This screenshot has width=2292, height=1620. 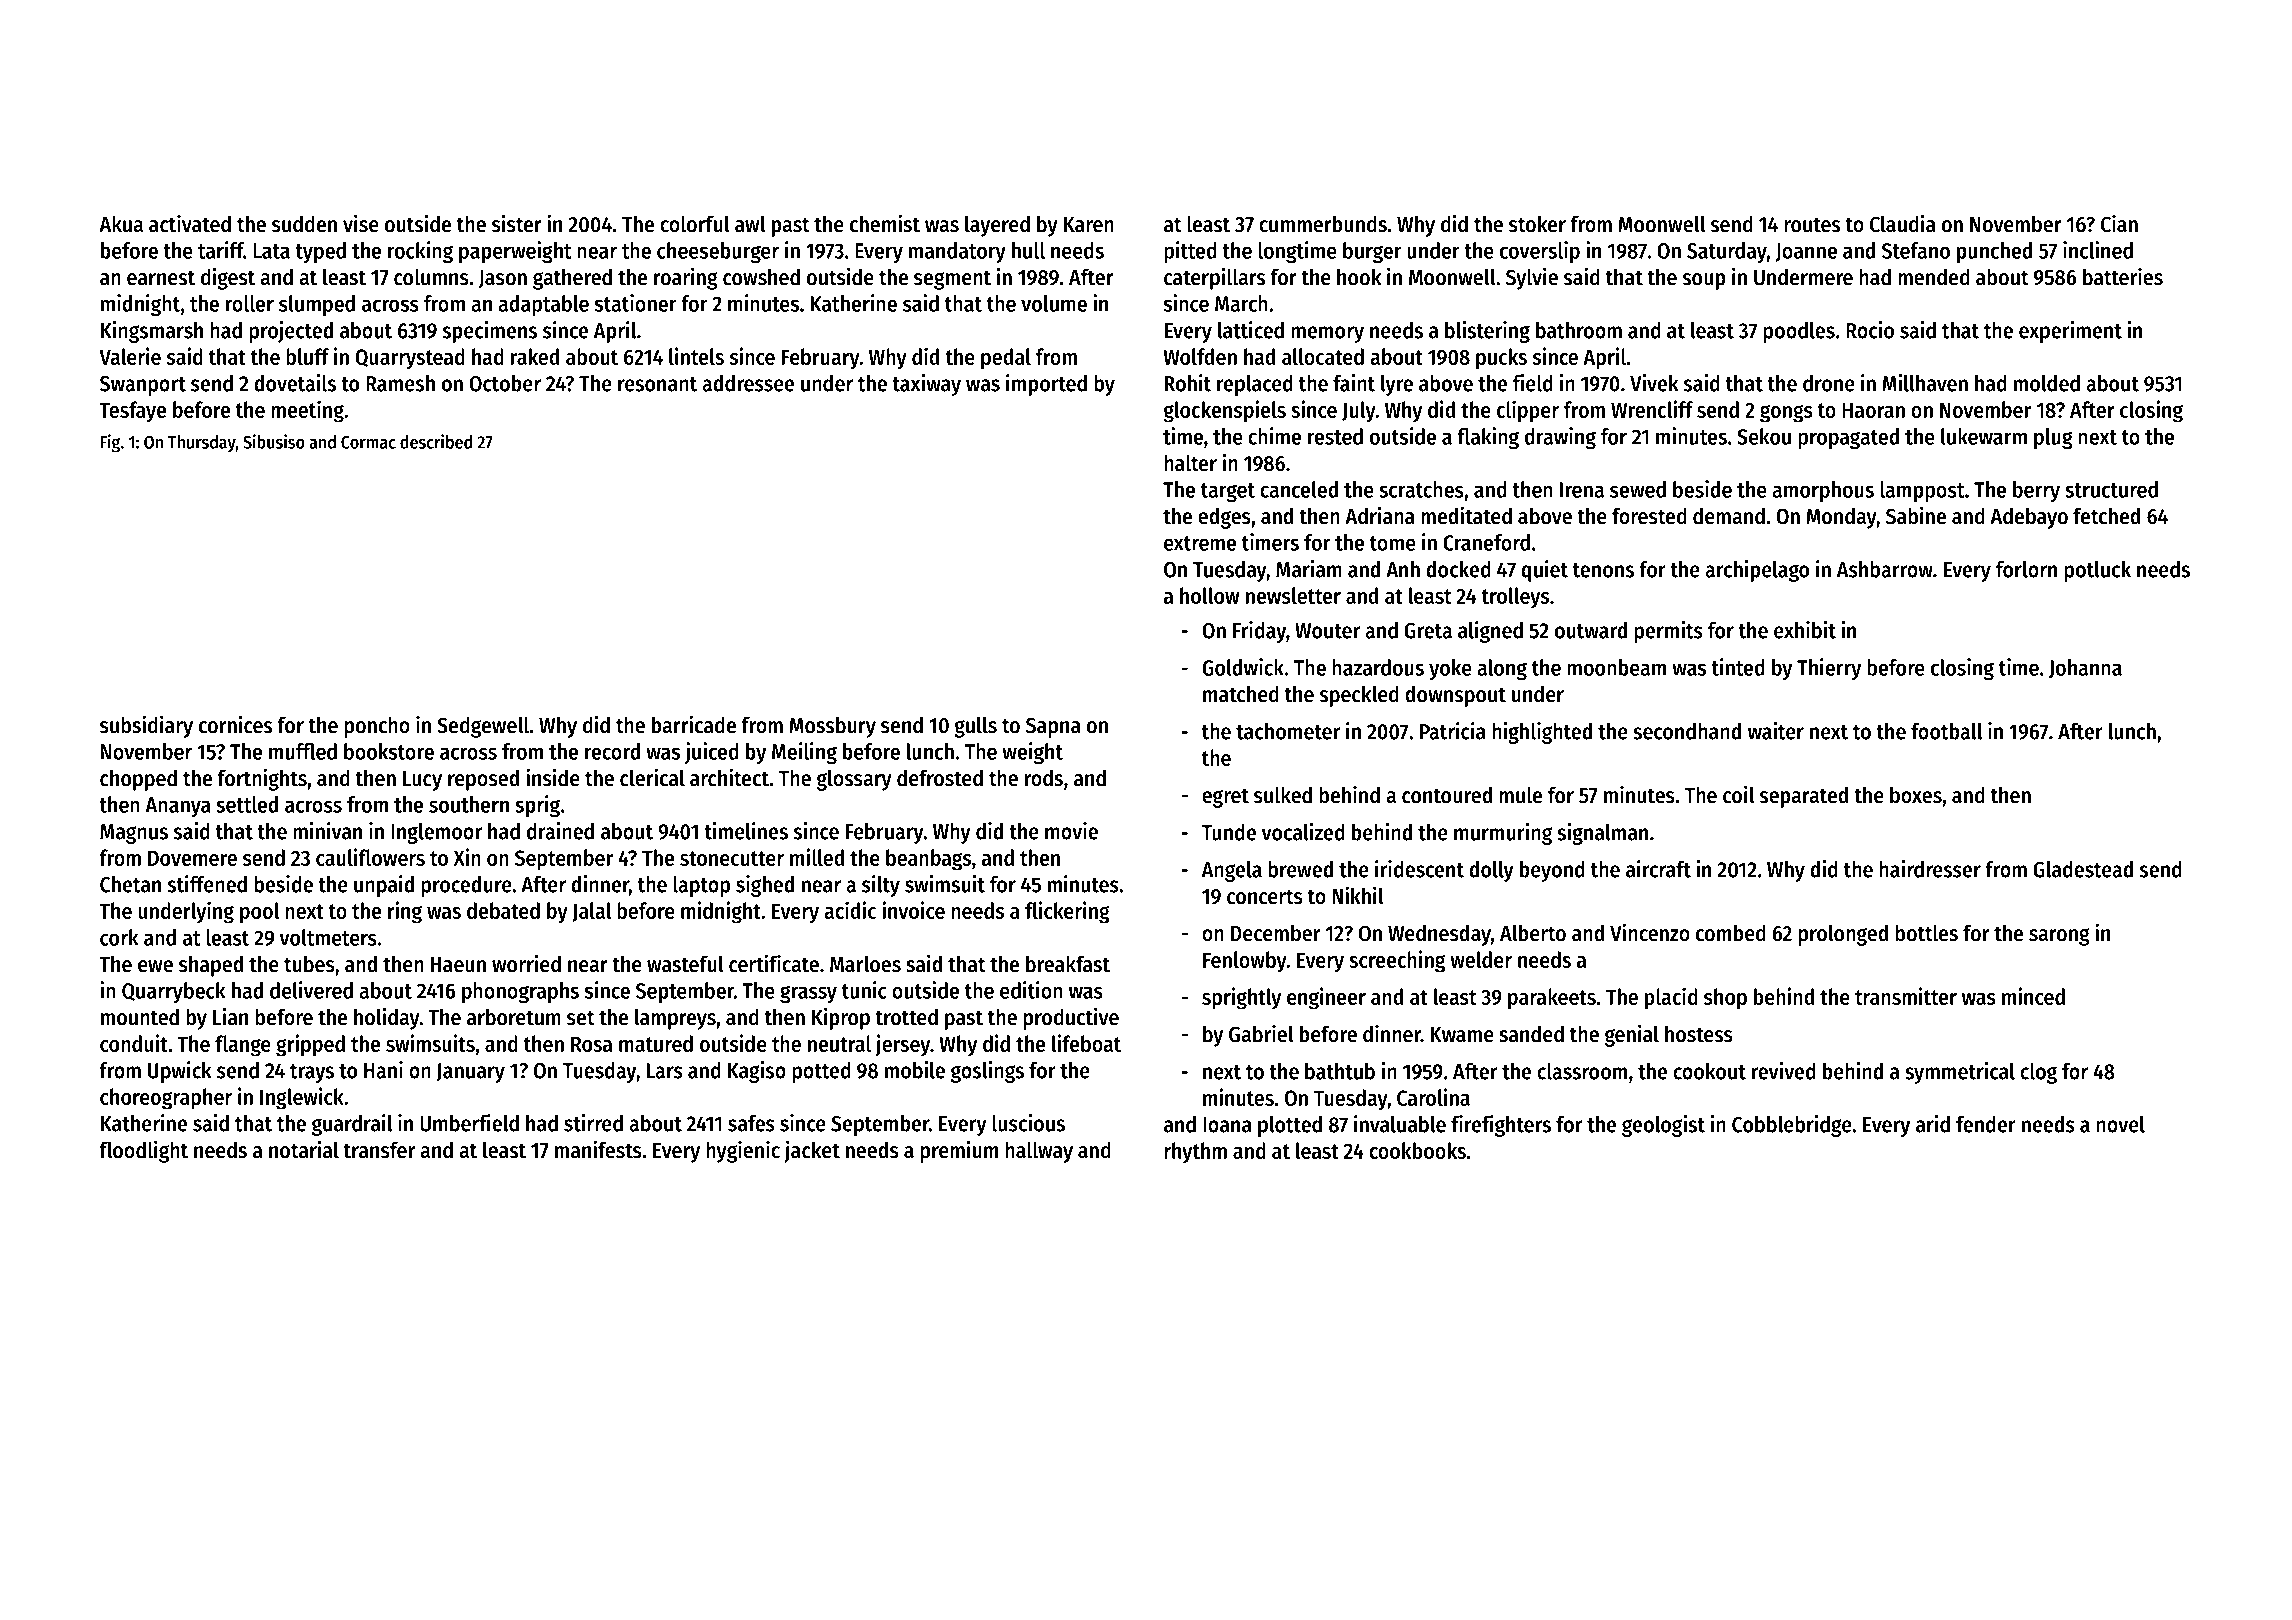 What do you see at coordinates (1195, 1153) in the screenshot?
I see `rhythm` at bounding box center [1195, 1153].
